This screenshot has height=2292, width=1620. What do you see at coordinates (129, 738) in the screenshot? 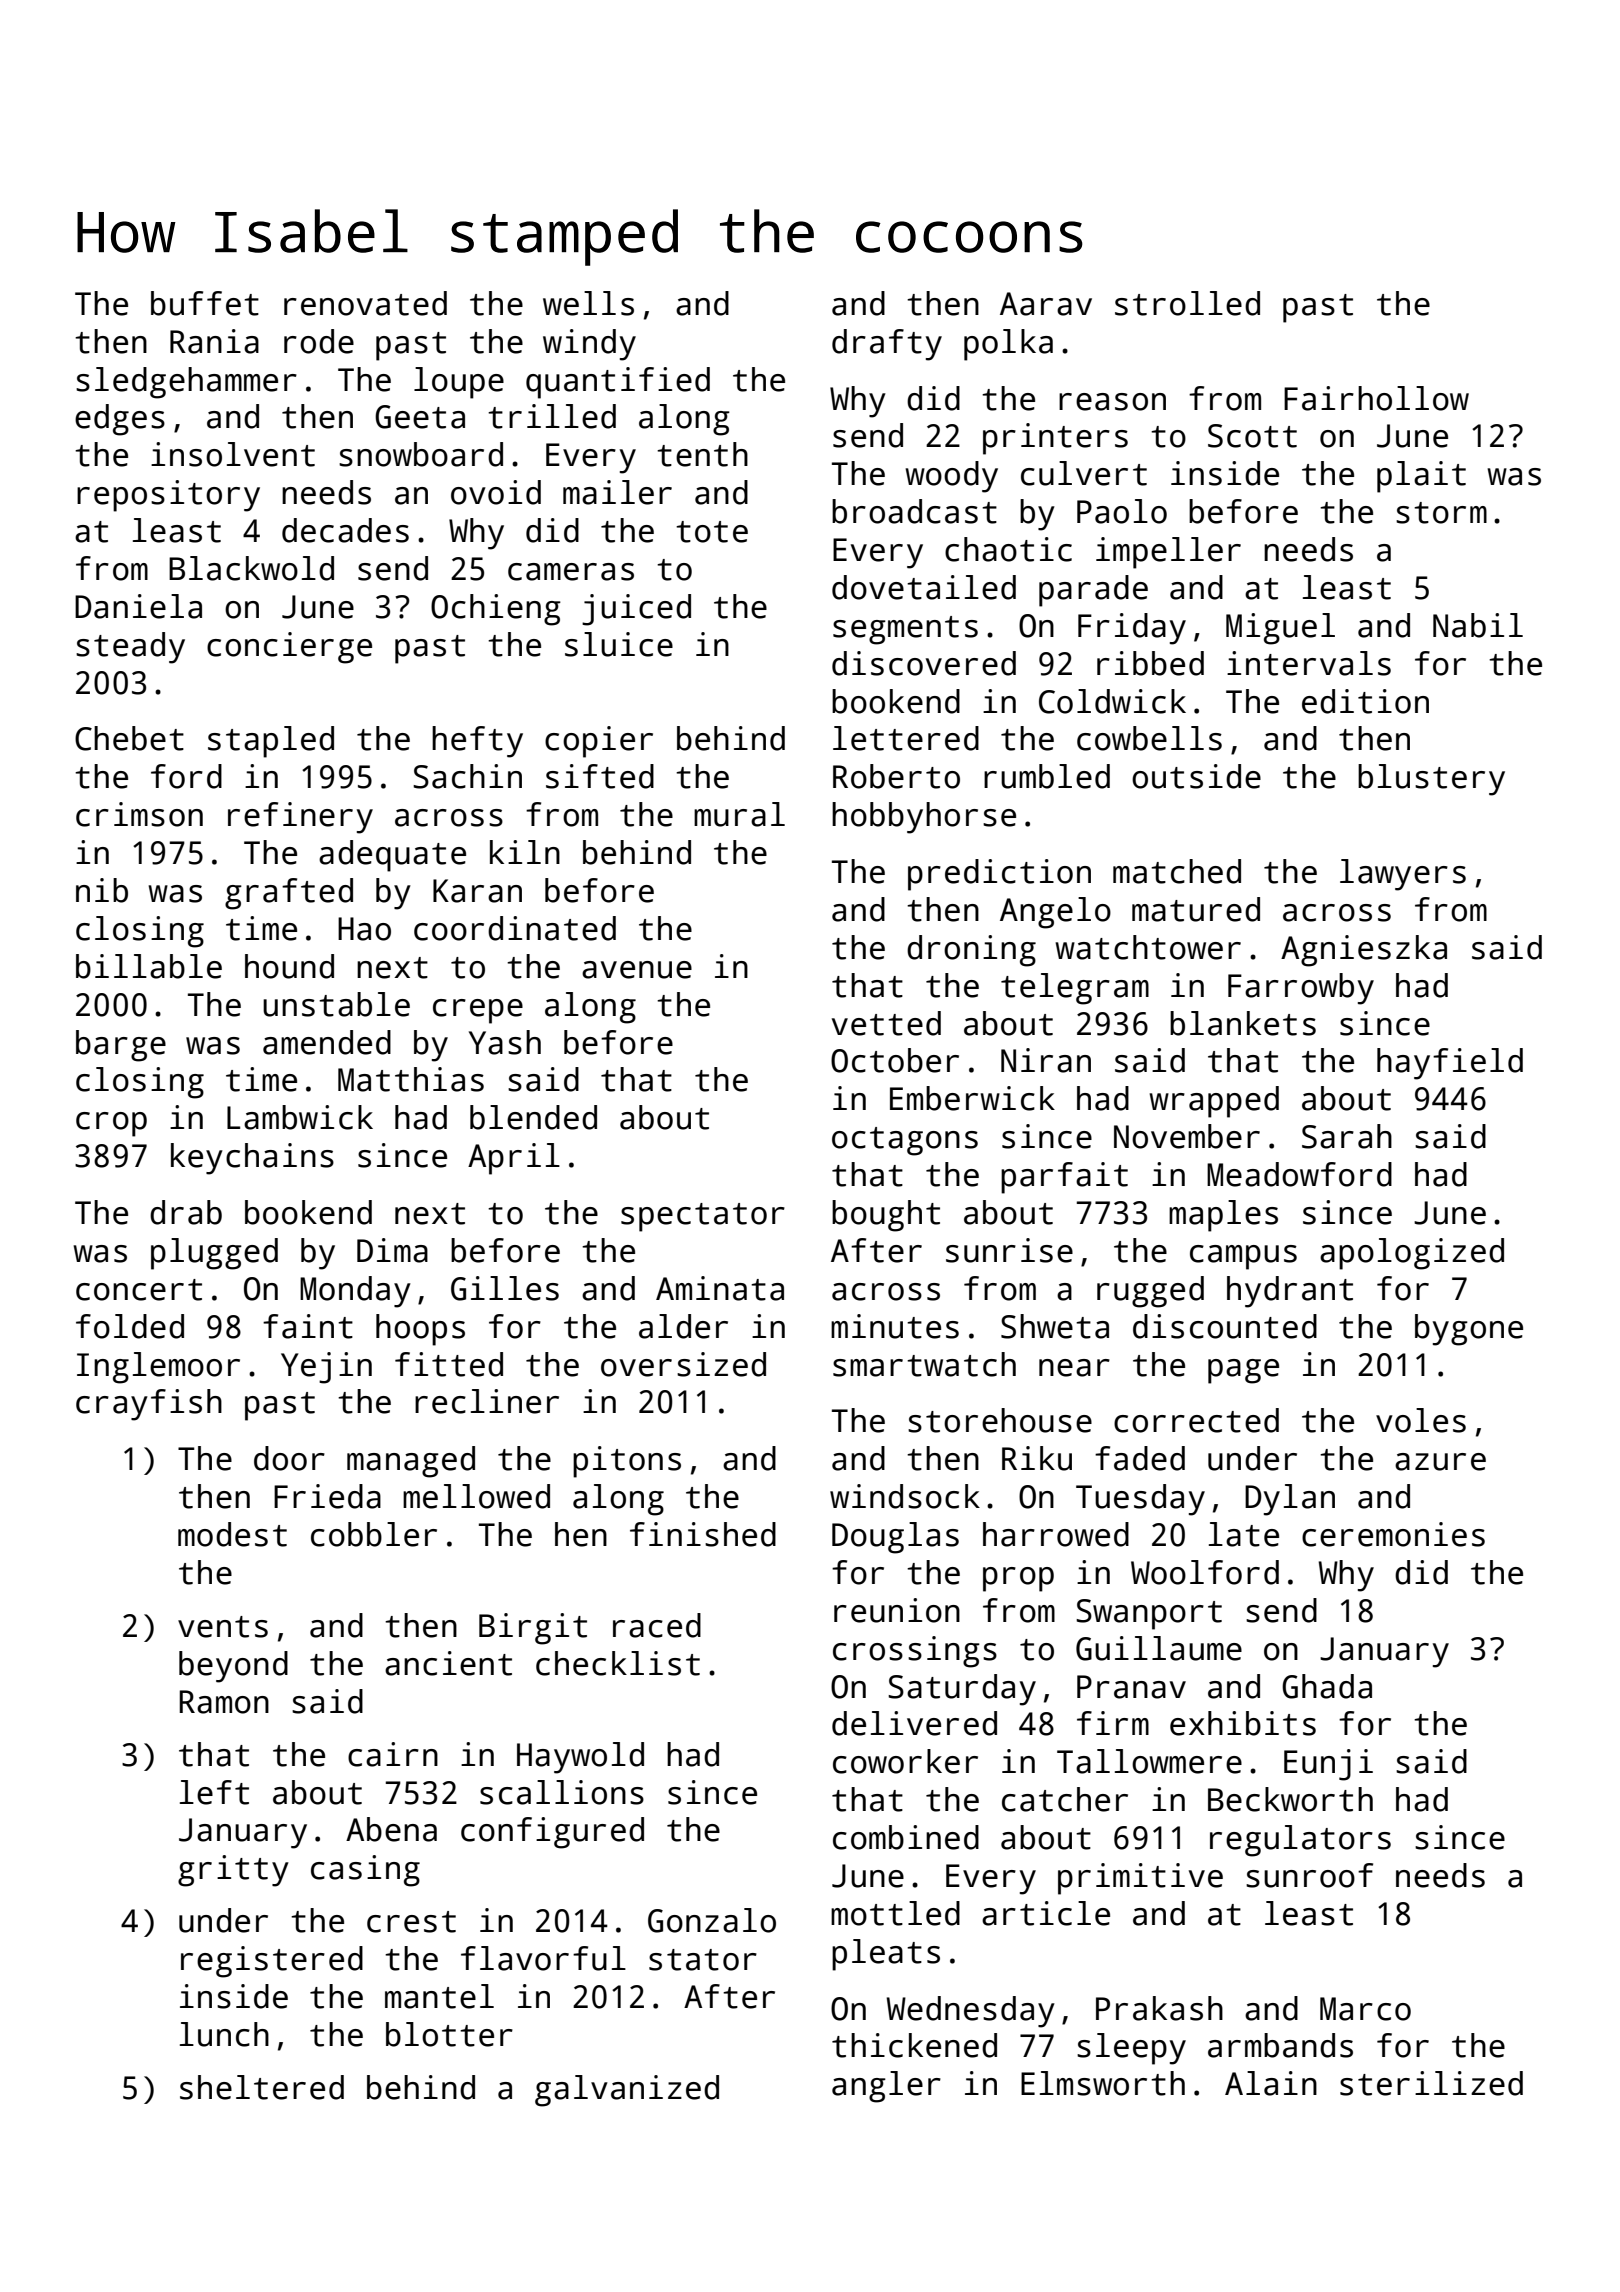
I see `Chebet` at bounding box center [129, 738].
